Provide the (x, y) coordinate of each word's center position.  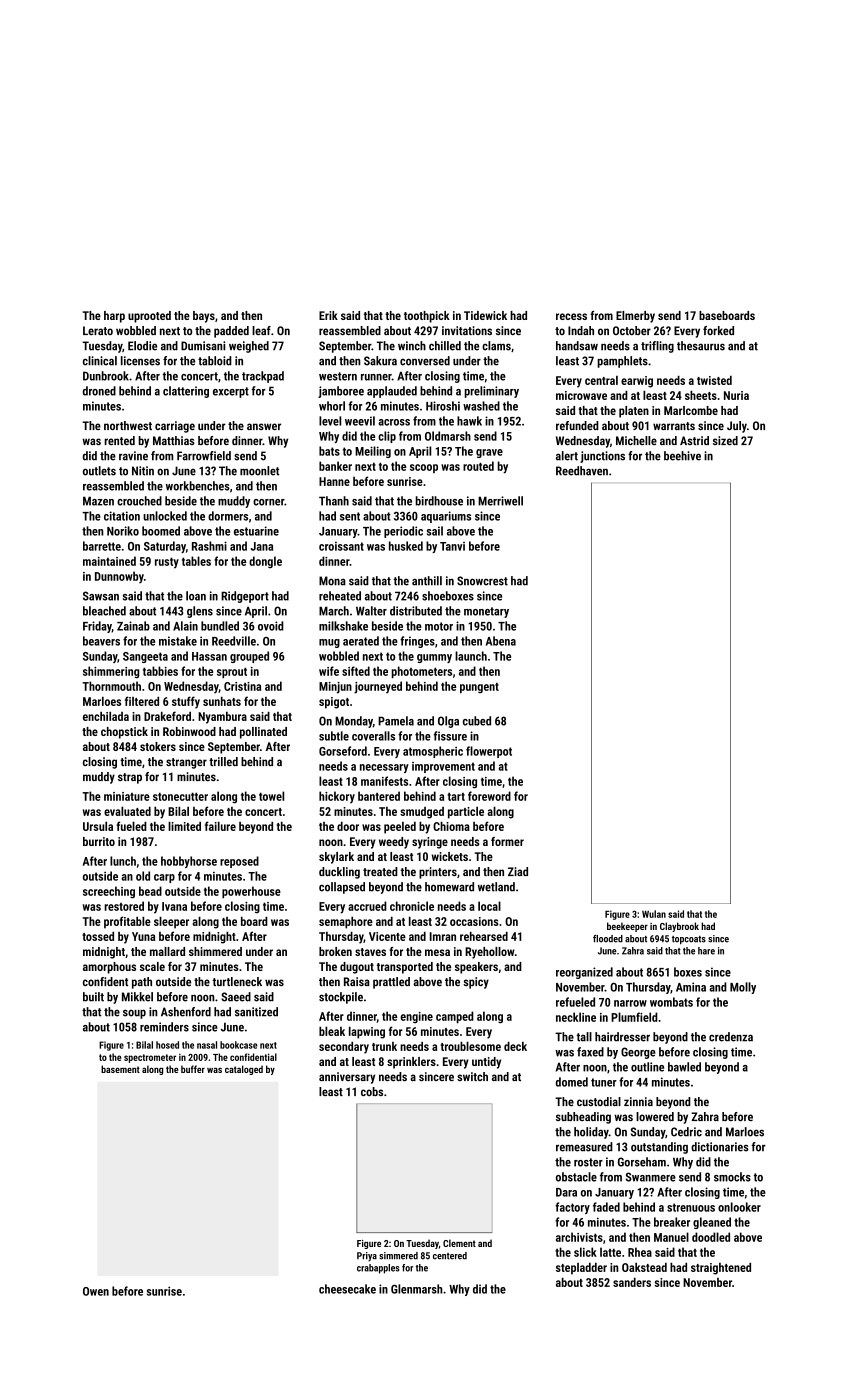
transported (405, 968)
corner (268, 502)
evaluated (127, 811)
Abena (501, 641)
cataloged (244, 1070)
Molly (743, 988)
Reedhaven (582, 471)
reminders (164, 1027)
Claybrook (679, 927)
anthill (427, 581)
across (394, 422)
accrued (367, 906)
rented (119, 440)
